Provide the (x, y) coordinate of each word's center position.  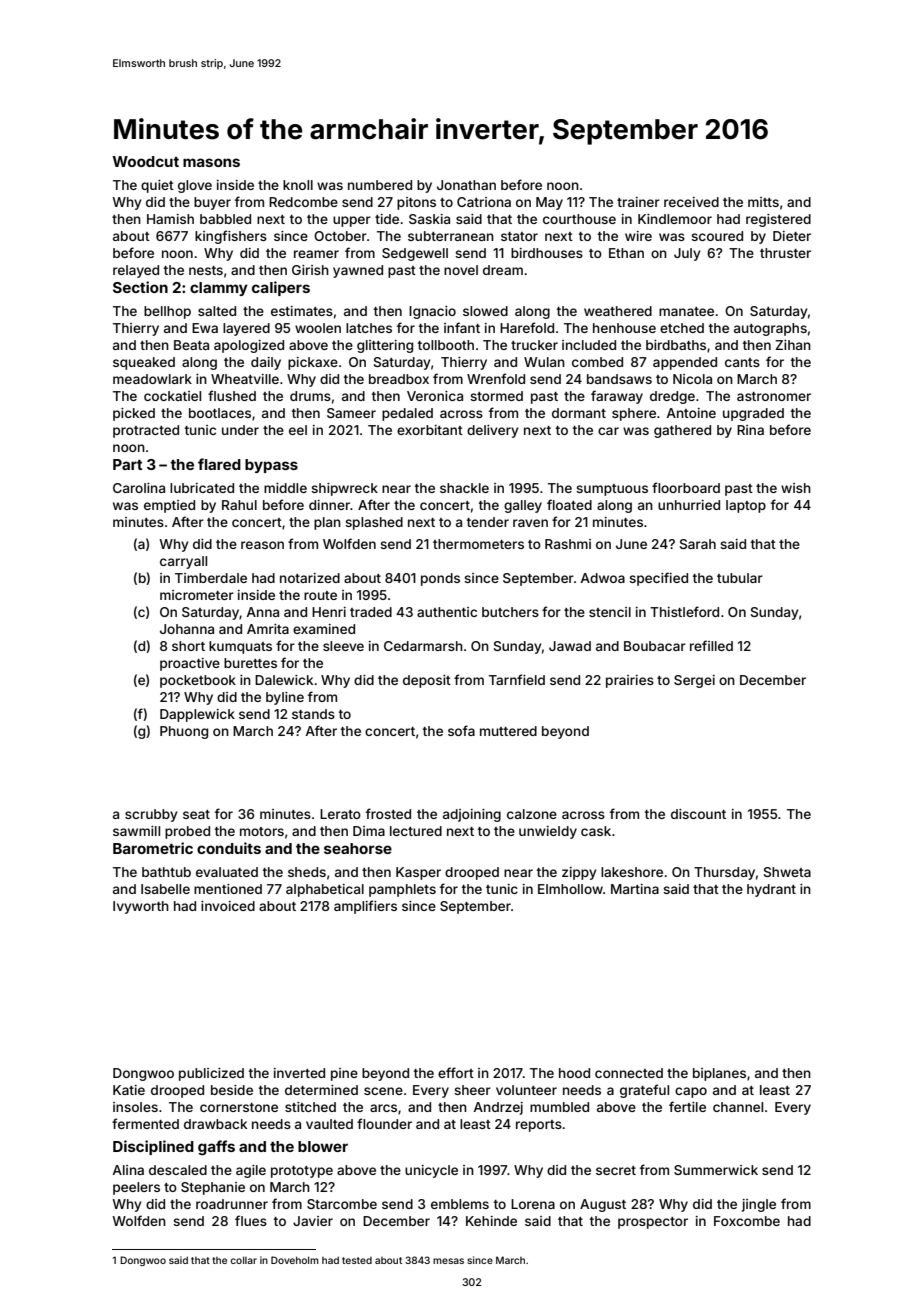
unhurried (689, 505)
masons (211, 162)
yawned (358, 271)
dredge (672, 397)
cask (596, 831)
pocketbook (198, 681)
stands (313, 714)
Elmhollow (570, 889)
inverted (299, 1073)
